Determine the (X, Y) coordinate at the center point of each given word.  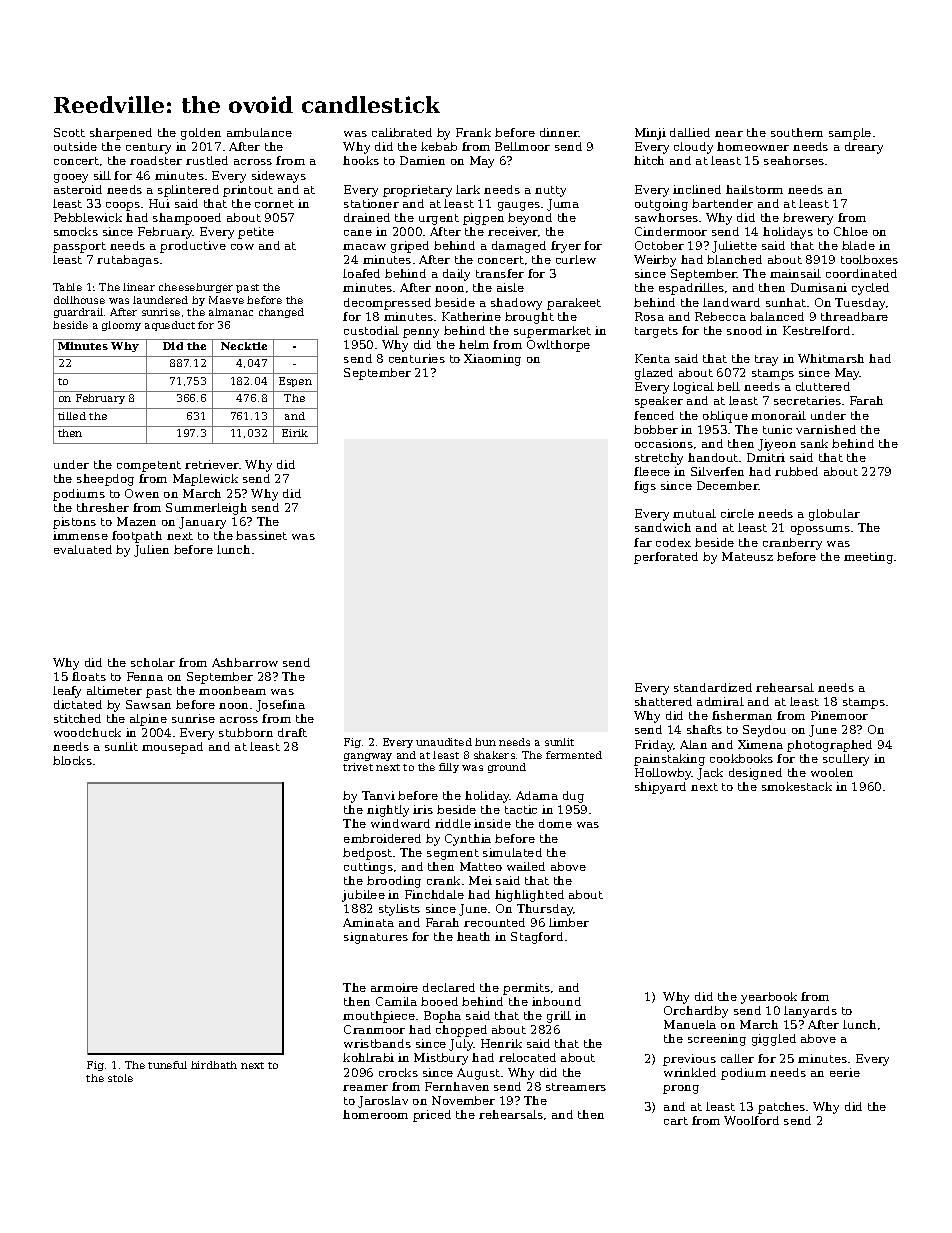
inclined (697, 189)
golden (201, 134)
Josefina (280, 706)
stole (120, 1078)
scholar (153, 662)
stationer (371, 203)
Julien (151, 551)
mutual (694, 513)
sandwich (663, 527)
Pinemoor (839, 715)
